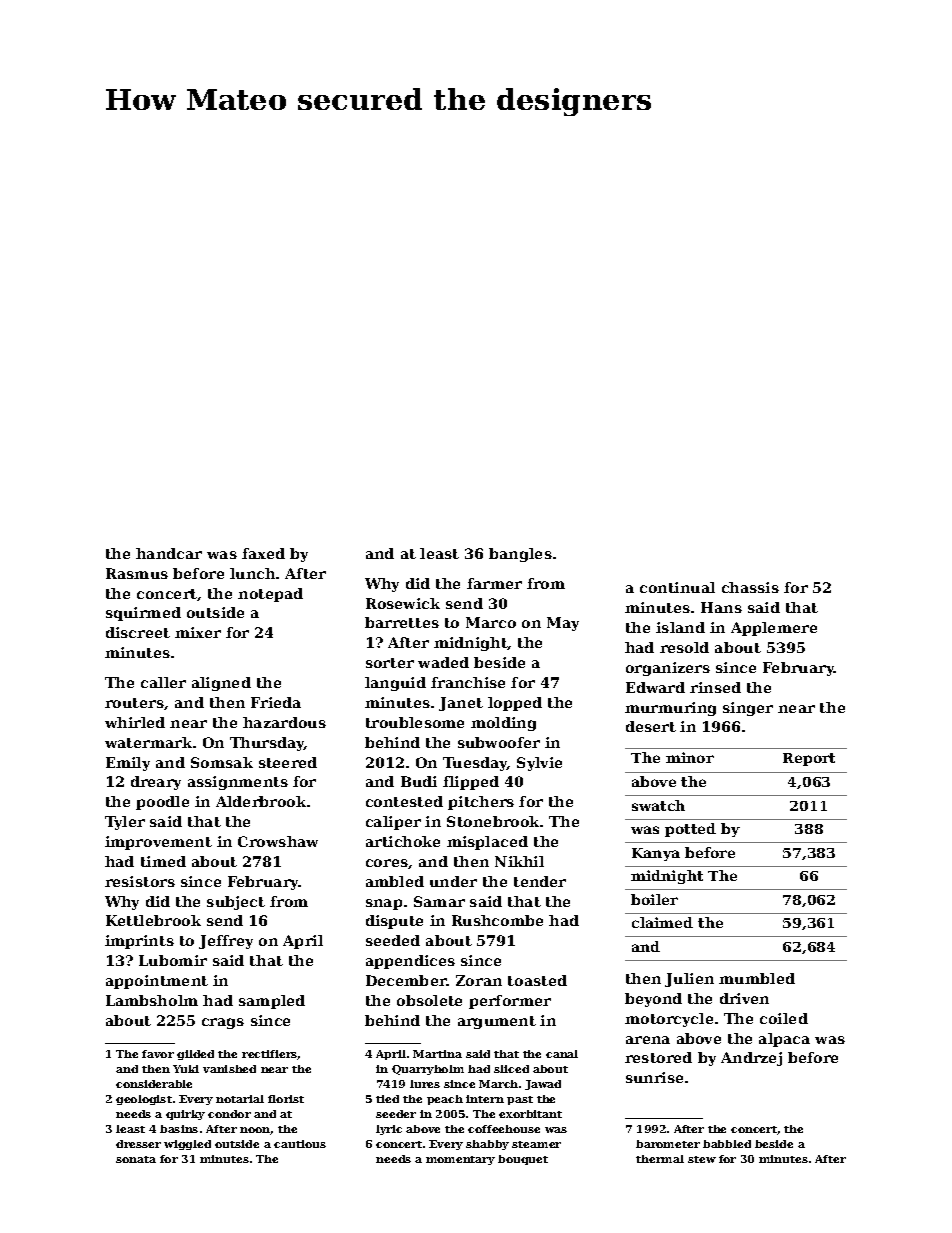  What do you see at coordinates (690, 757) in the document?
I see `minor` at bounding box center [690, 757].
